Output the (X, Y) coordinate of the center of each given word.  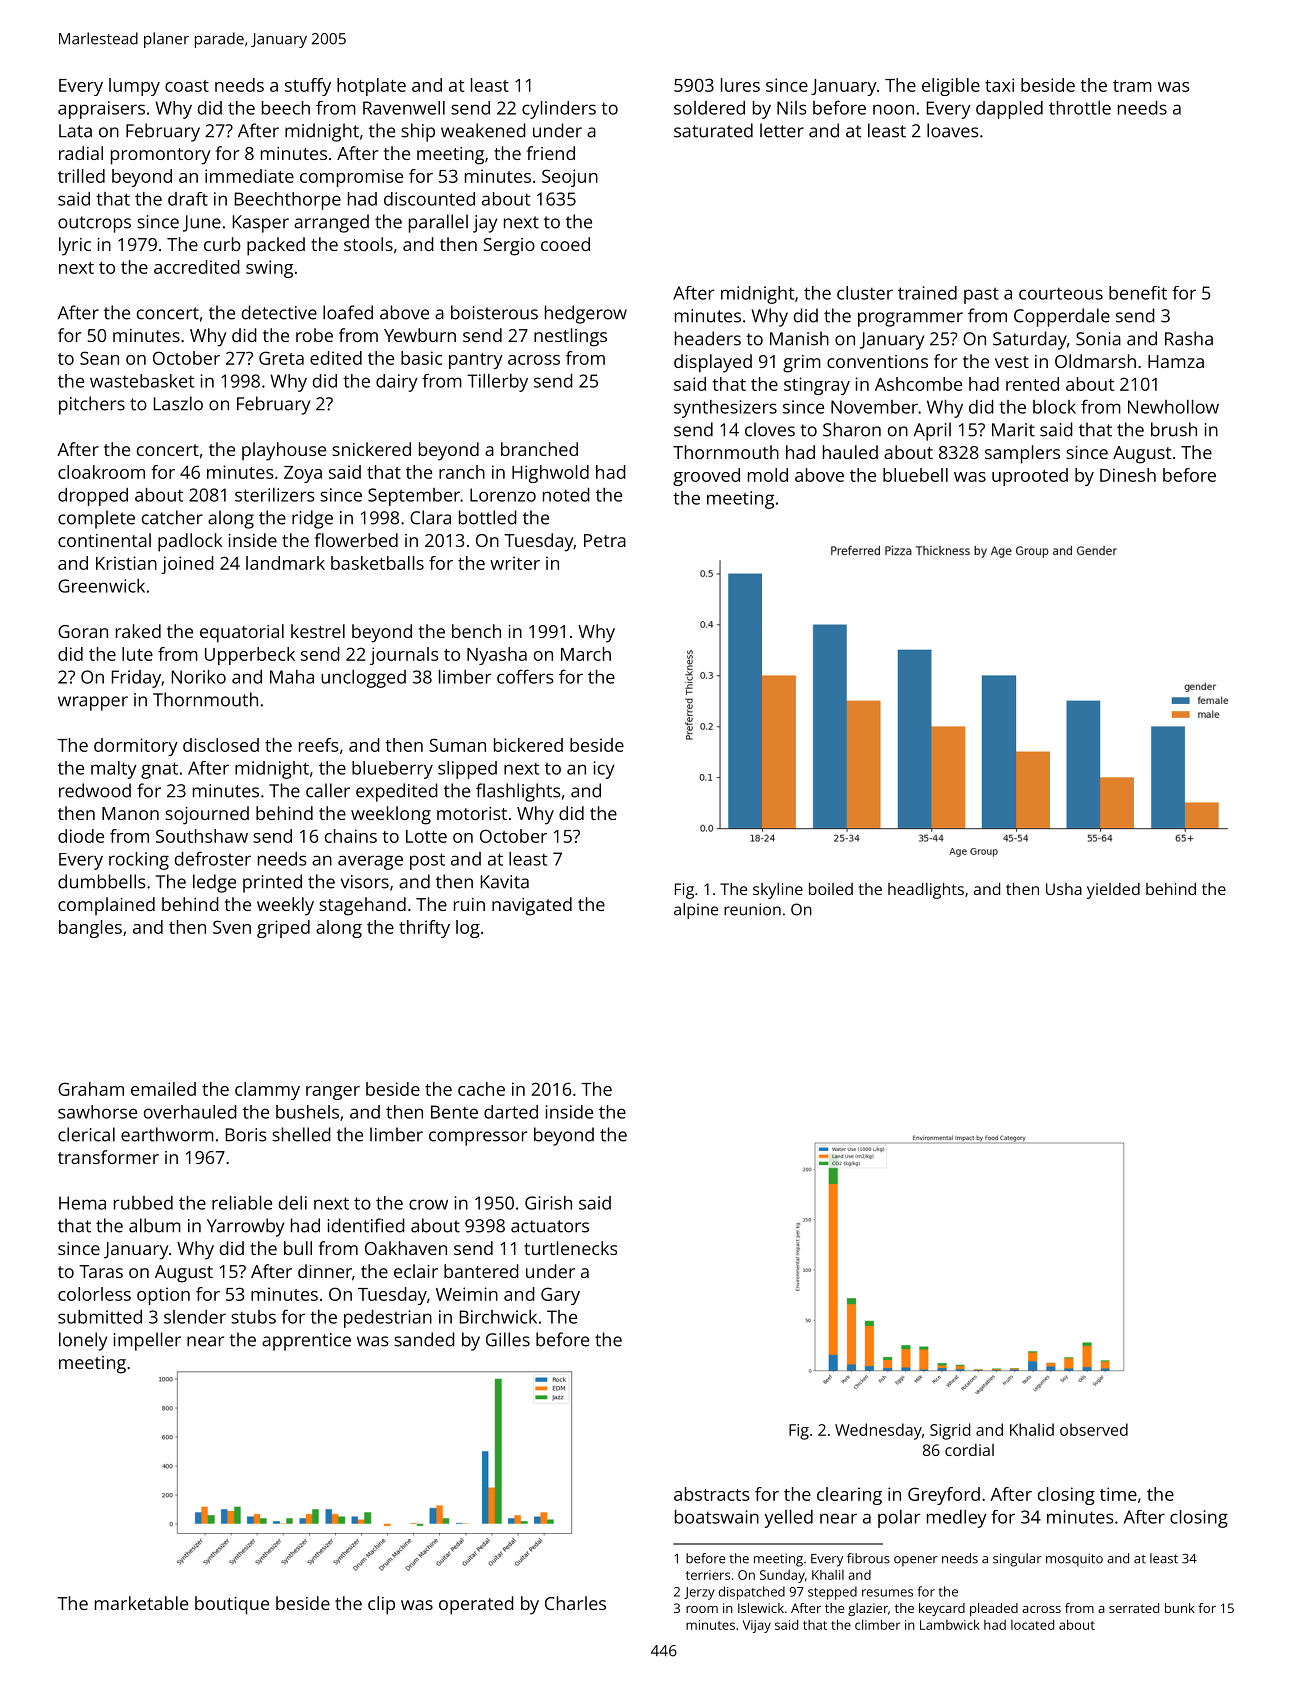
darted (511, 1112)
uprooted (1030, 477)
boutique (232, 1605)
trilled (81, 176)
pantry (476, 361)
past (981, 295)
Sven (232, 927)
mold (768, 475)
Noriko (199, 677)
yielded (1113, 891)
